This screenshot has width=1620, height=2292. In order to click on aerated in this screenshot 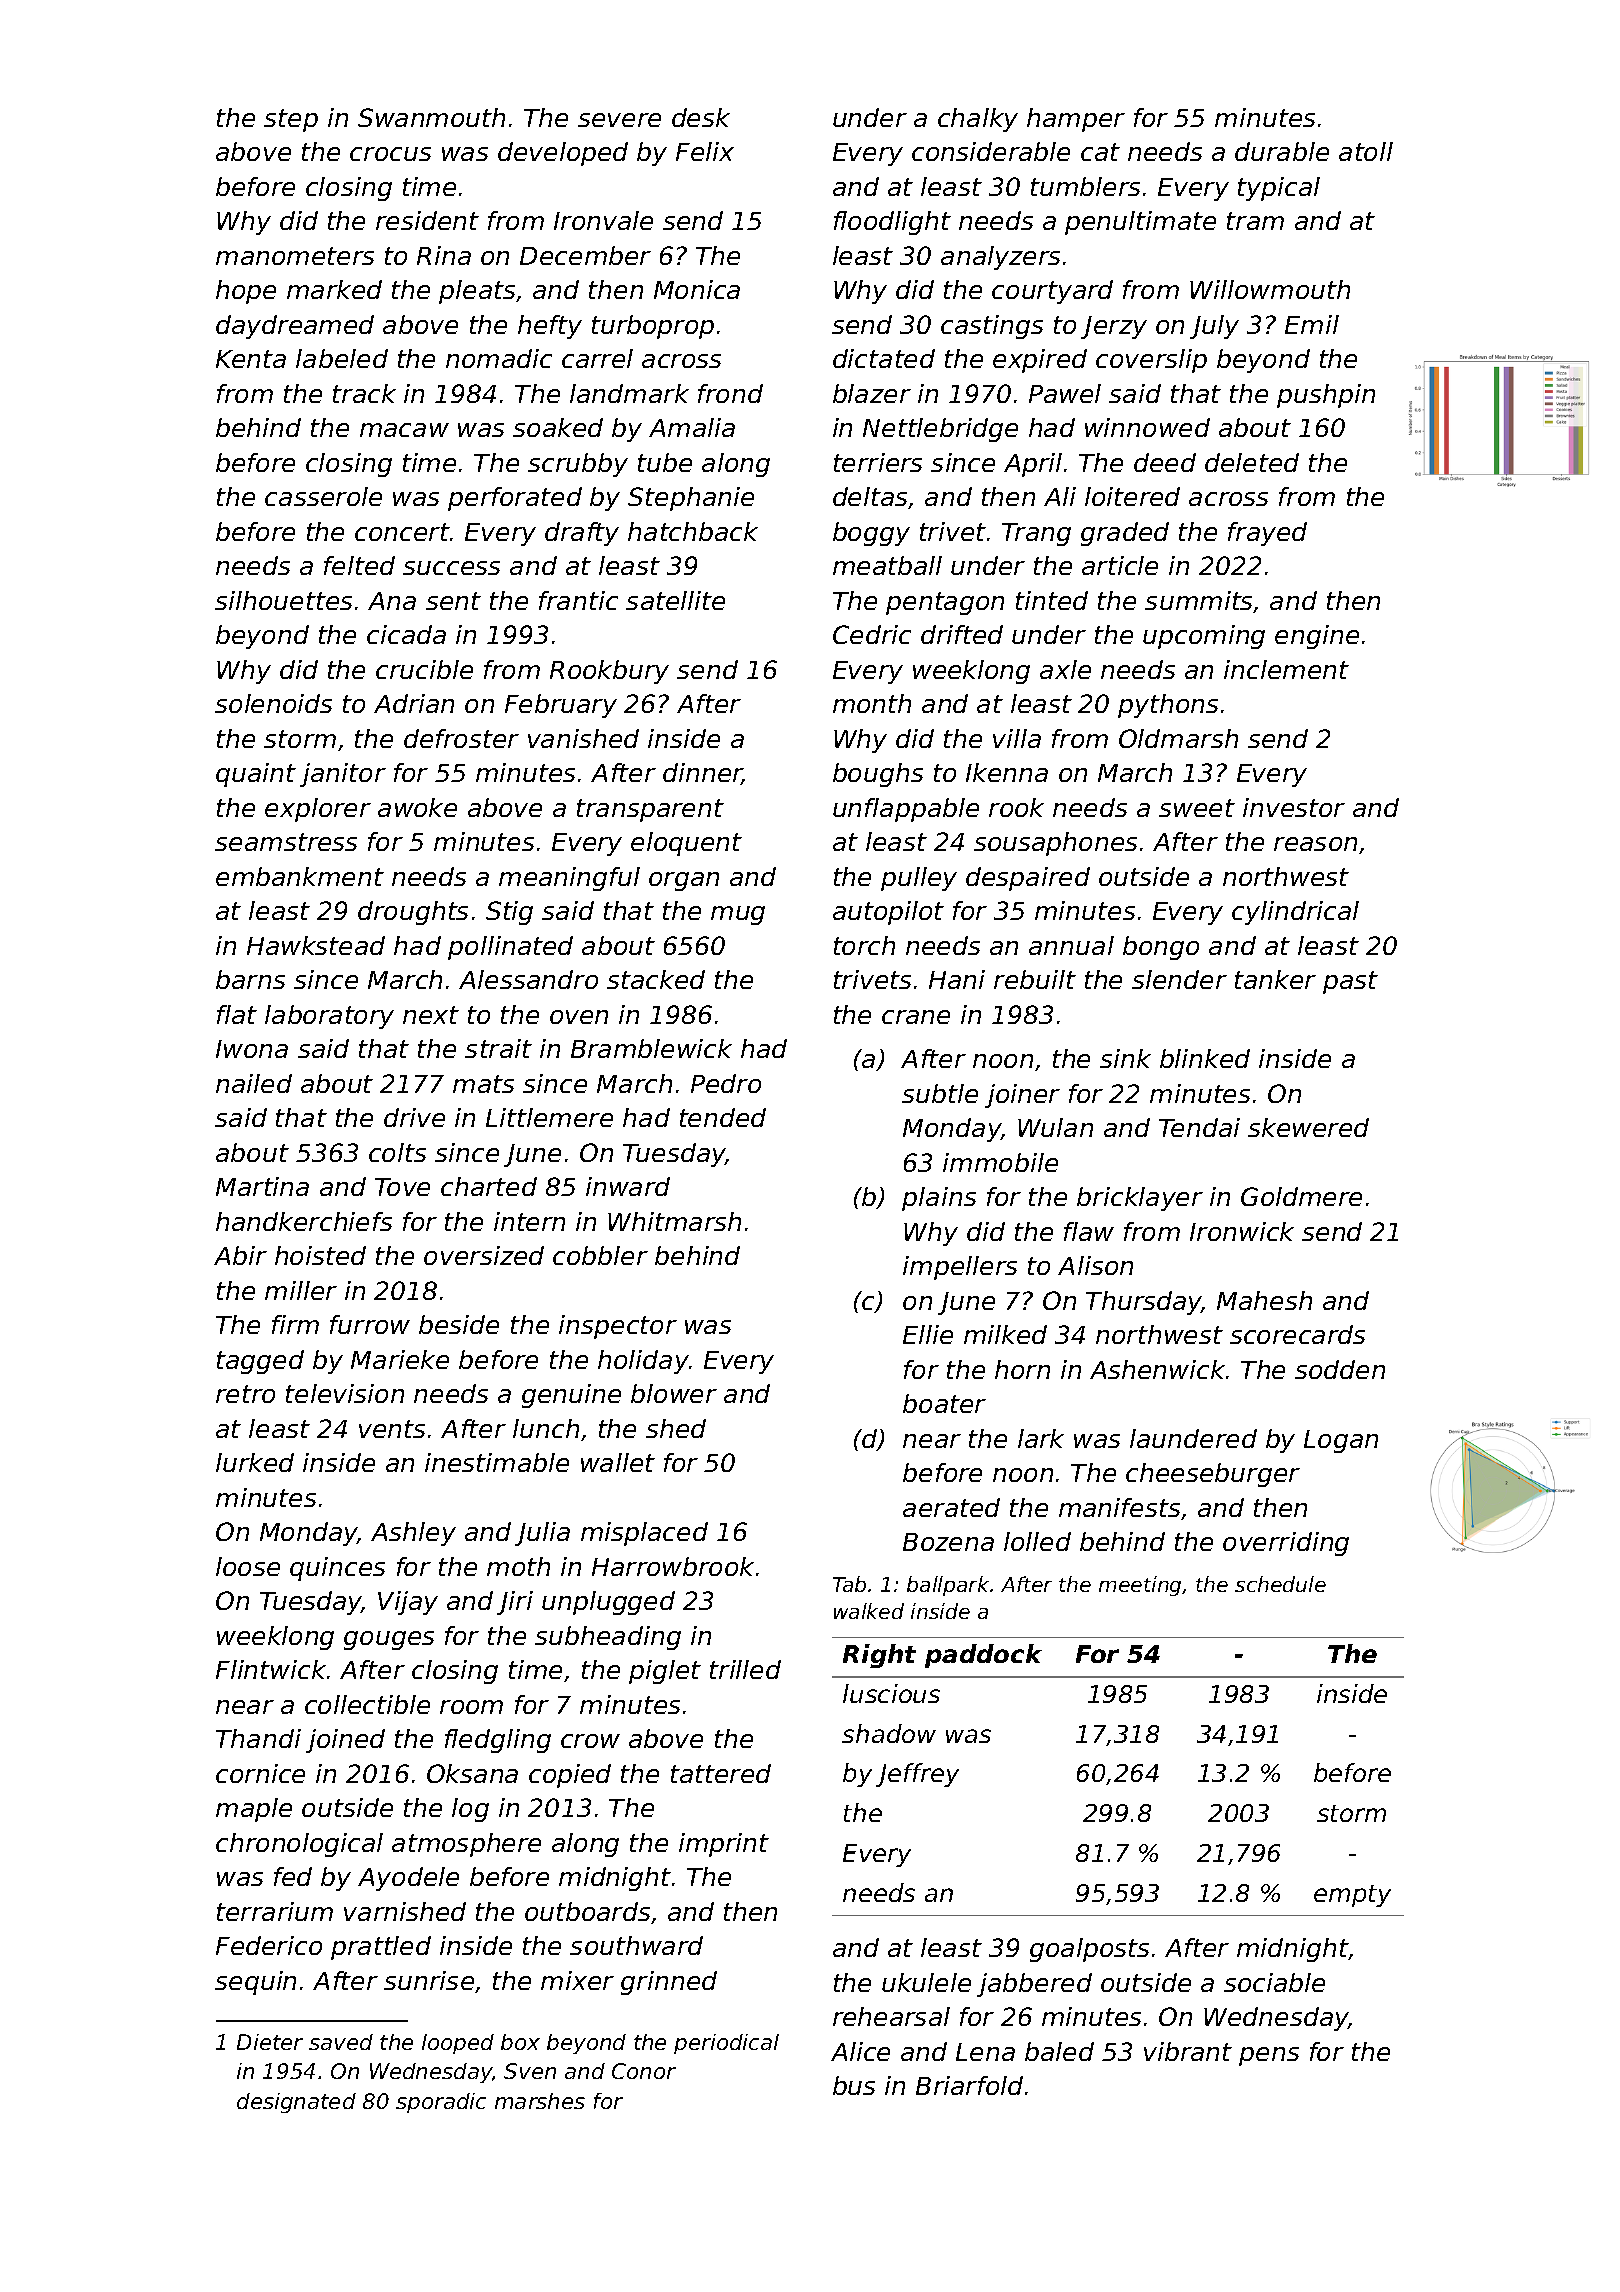, I will do `click(951, 1507)`.
